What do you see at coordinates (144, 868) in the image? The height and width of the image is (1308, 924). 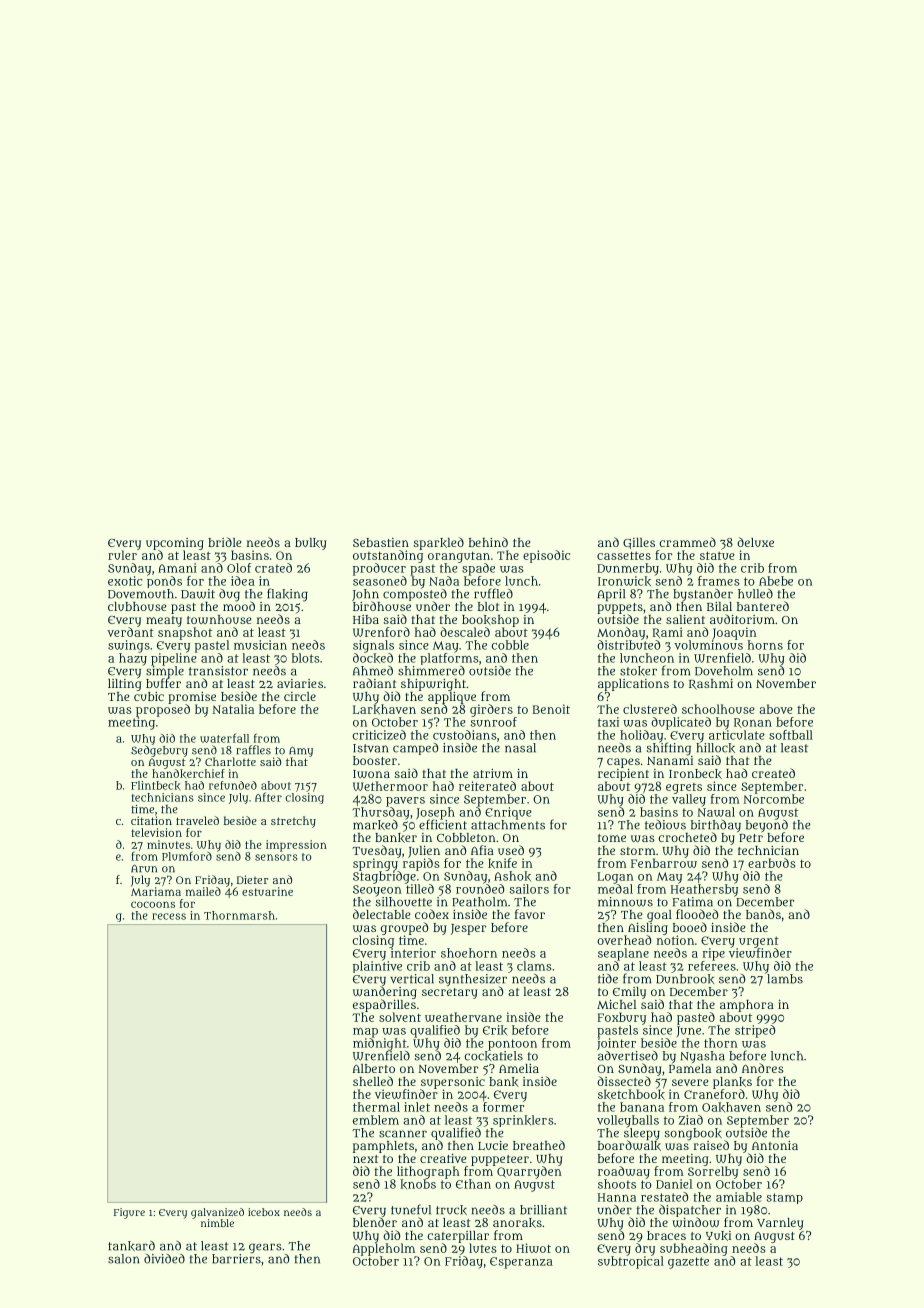 I see `Arun` at bounding box center [144, 868].
